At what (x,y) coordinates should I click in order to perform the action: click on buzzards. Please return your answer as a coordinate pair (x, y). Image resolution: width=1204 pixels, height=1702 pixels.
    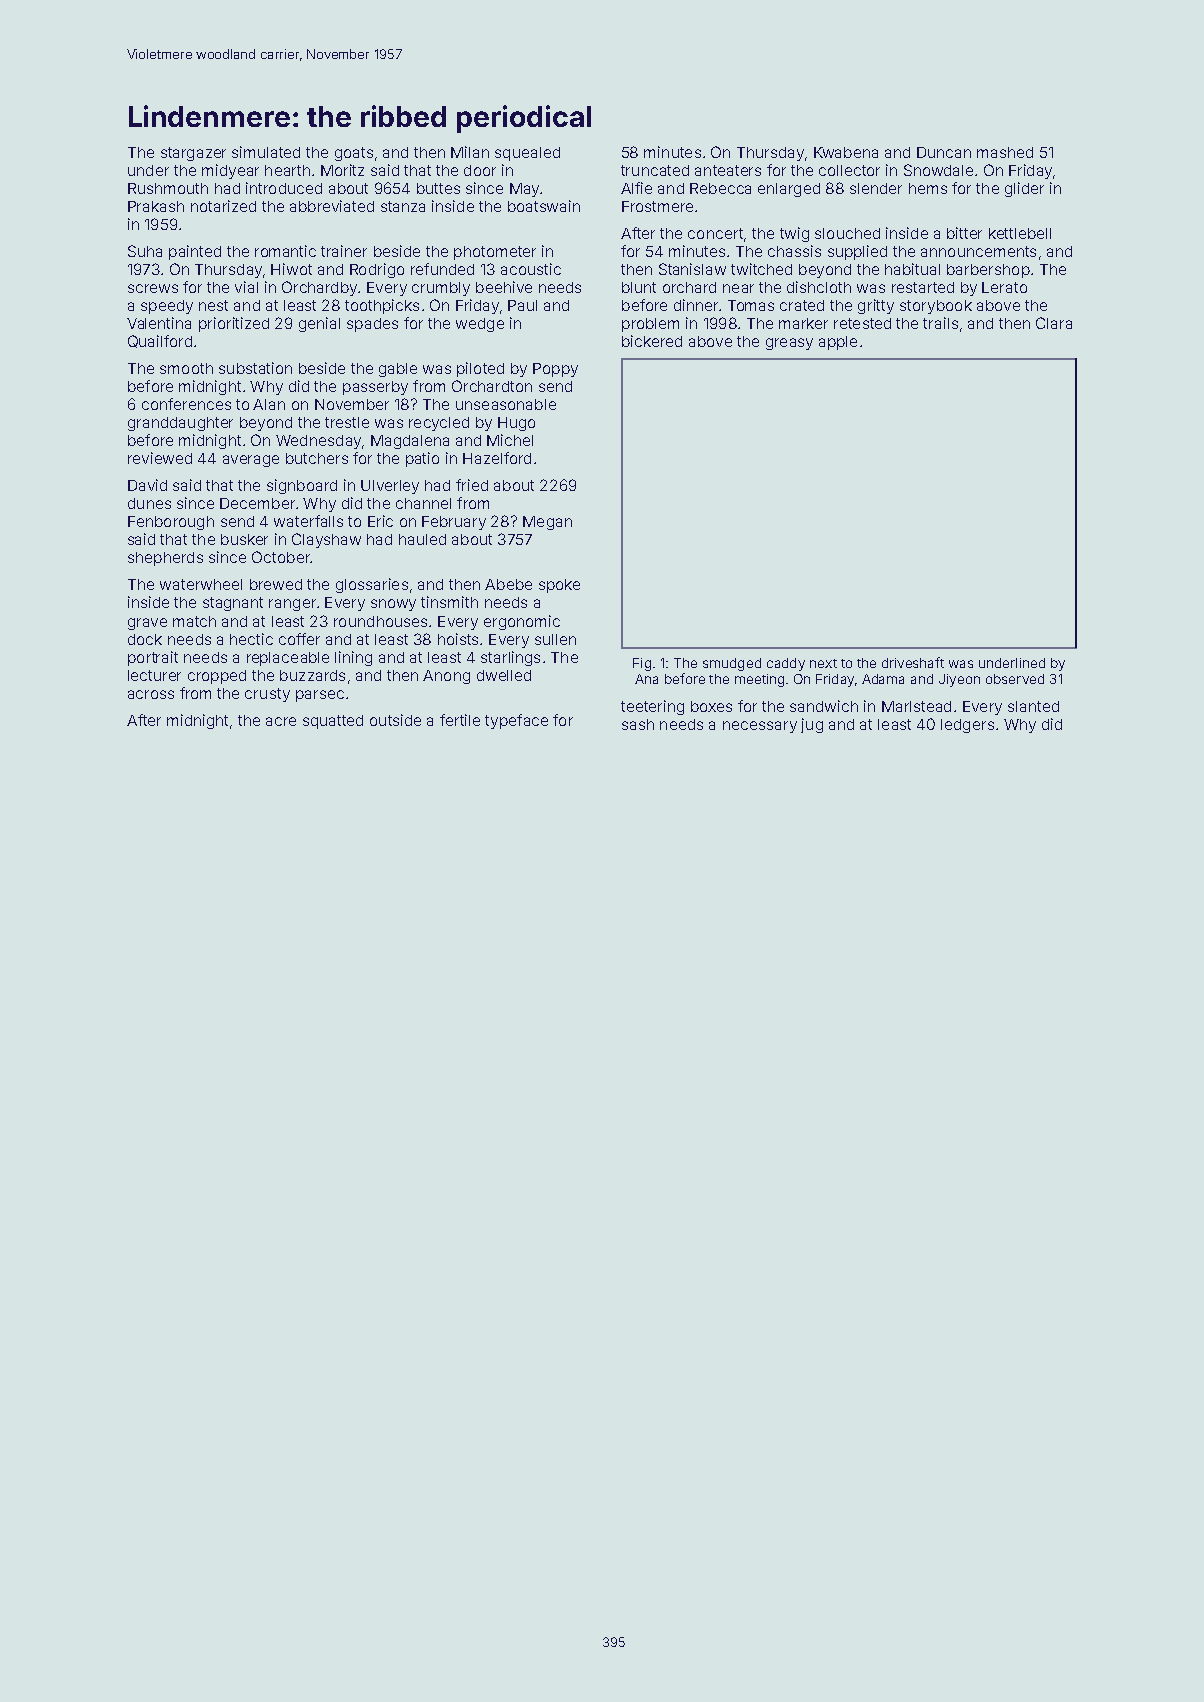
    Looking at the image, I should click on (312, 675).
